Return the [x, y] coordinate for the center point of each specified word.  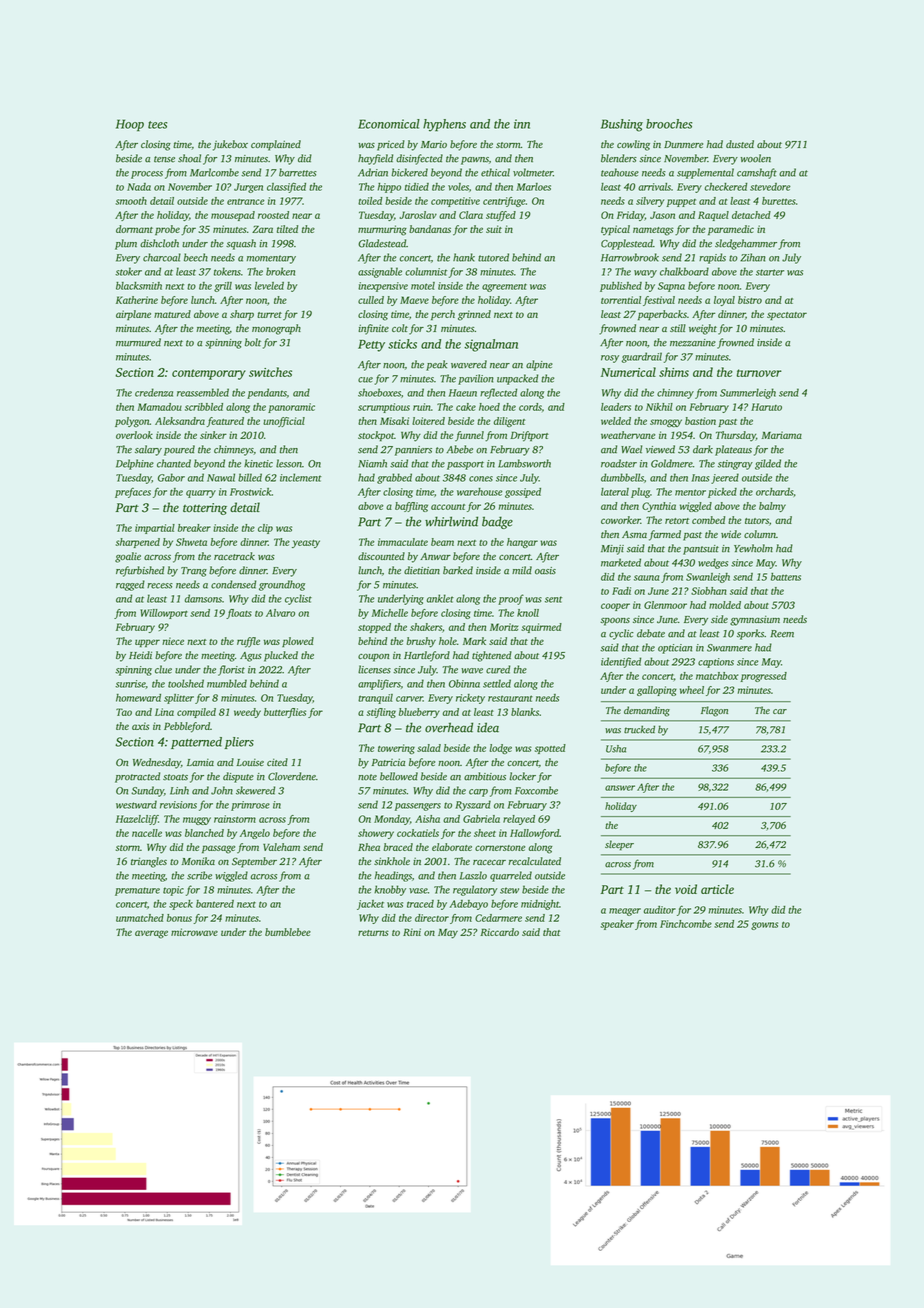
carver [409, 699]
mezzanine [693, 343]
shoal [189, 158]
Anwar [435, 556]
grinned [474, 315]
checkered [726, 187]
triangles [149, 862]
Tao [124, 712]
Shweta [191, 542]
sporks [750, 634]
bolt [253, 342]
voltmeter [533, 172]
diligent [509, 422]
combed [708, 520]
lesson [289, 463]
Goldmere [672, 463]
